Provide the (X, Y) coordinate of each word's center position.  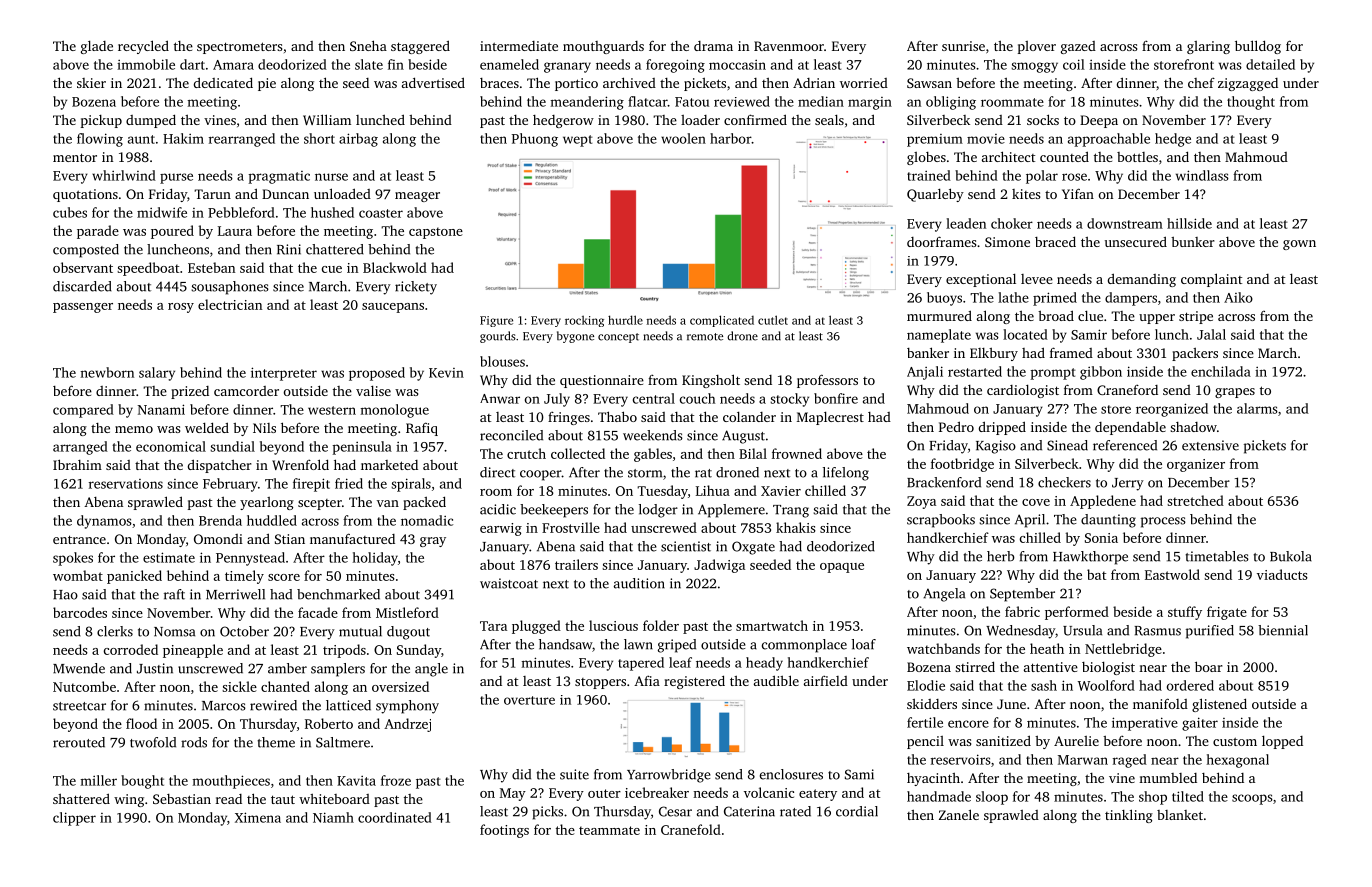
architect (1008, 156)
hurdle (625, 320)
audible (776, 680)
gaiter (1200, 724)
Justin (155, 668)
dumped (151, 121)
